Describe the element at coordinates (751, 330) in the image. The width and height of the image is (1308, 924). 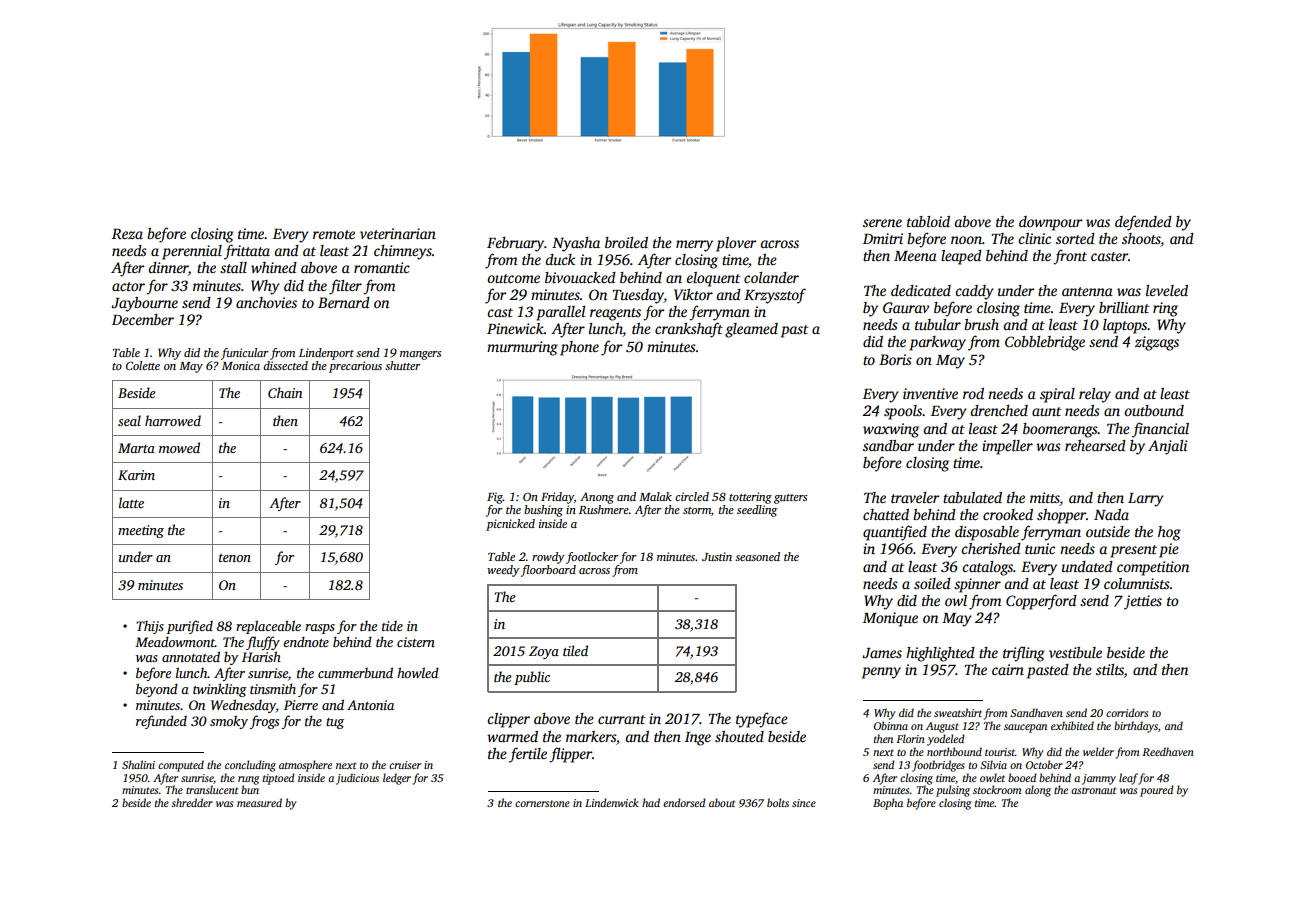
I see `gleamed` at that location.
